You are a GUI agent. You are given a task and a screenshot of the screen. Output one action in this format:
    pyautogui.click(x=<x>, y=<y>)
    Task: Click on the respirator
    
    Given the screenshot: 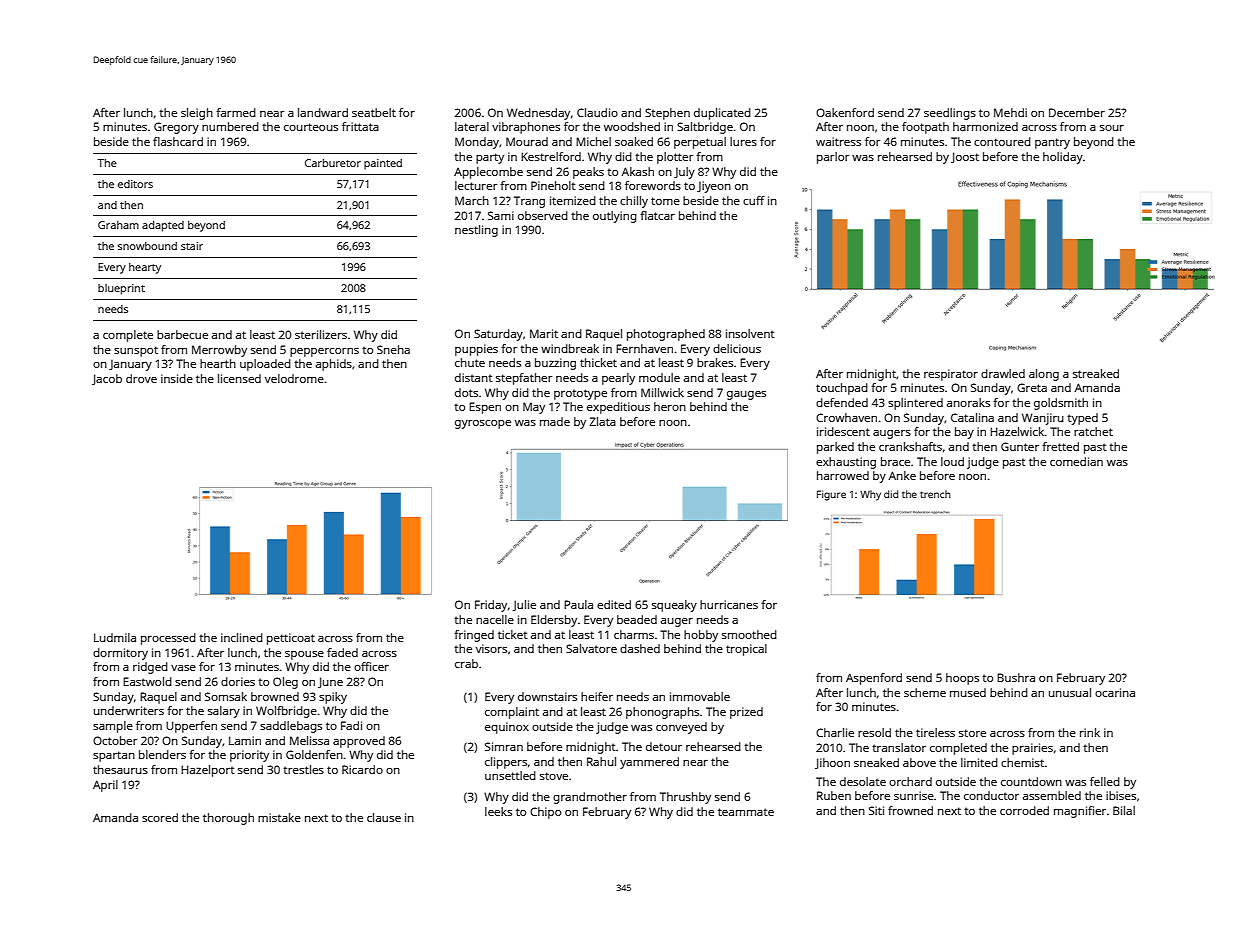 What is the action you would take?
    pyautogui.click(x=951, y=375)
